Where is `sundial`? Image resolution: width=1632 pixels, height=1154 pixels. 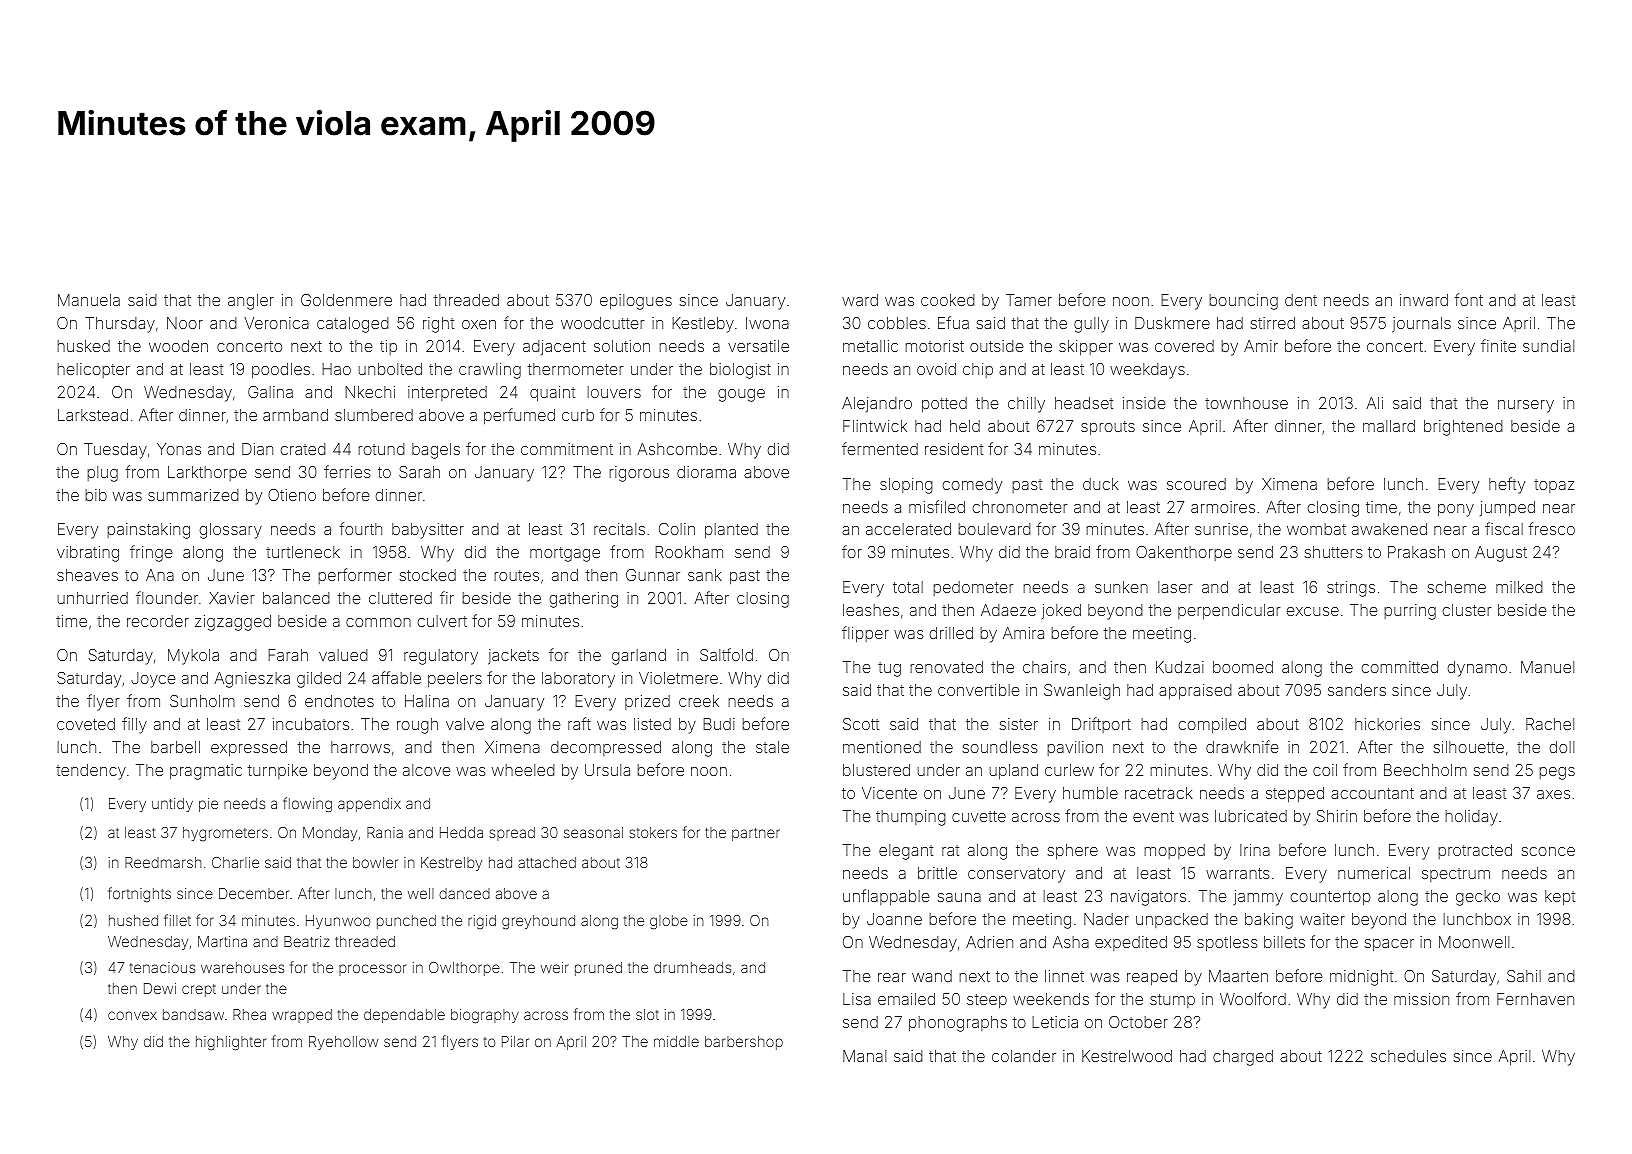
sundial is located at coordinates (1548, 346).
